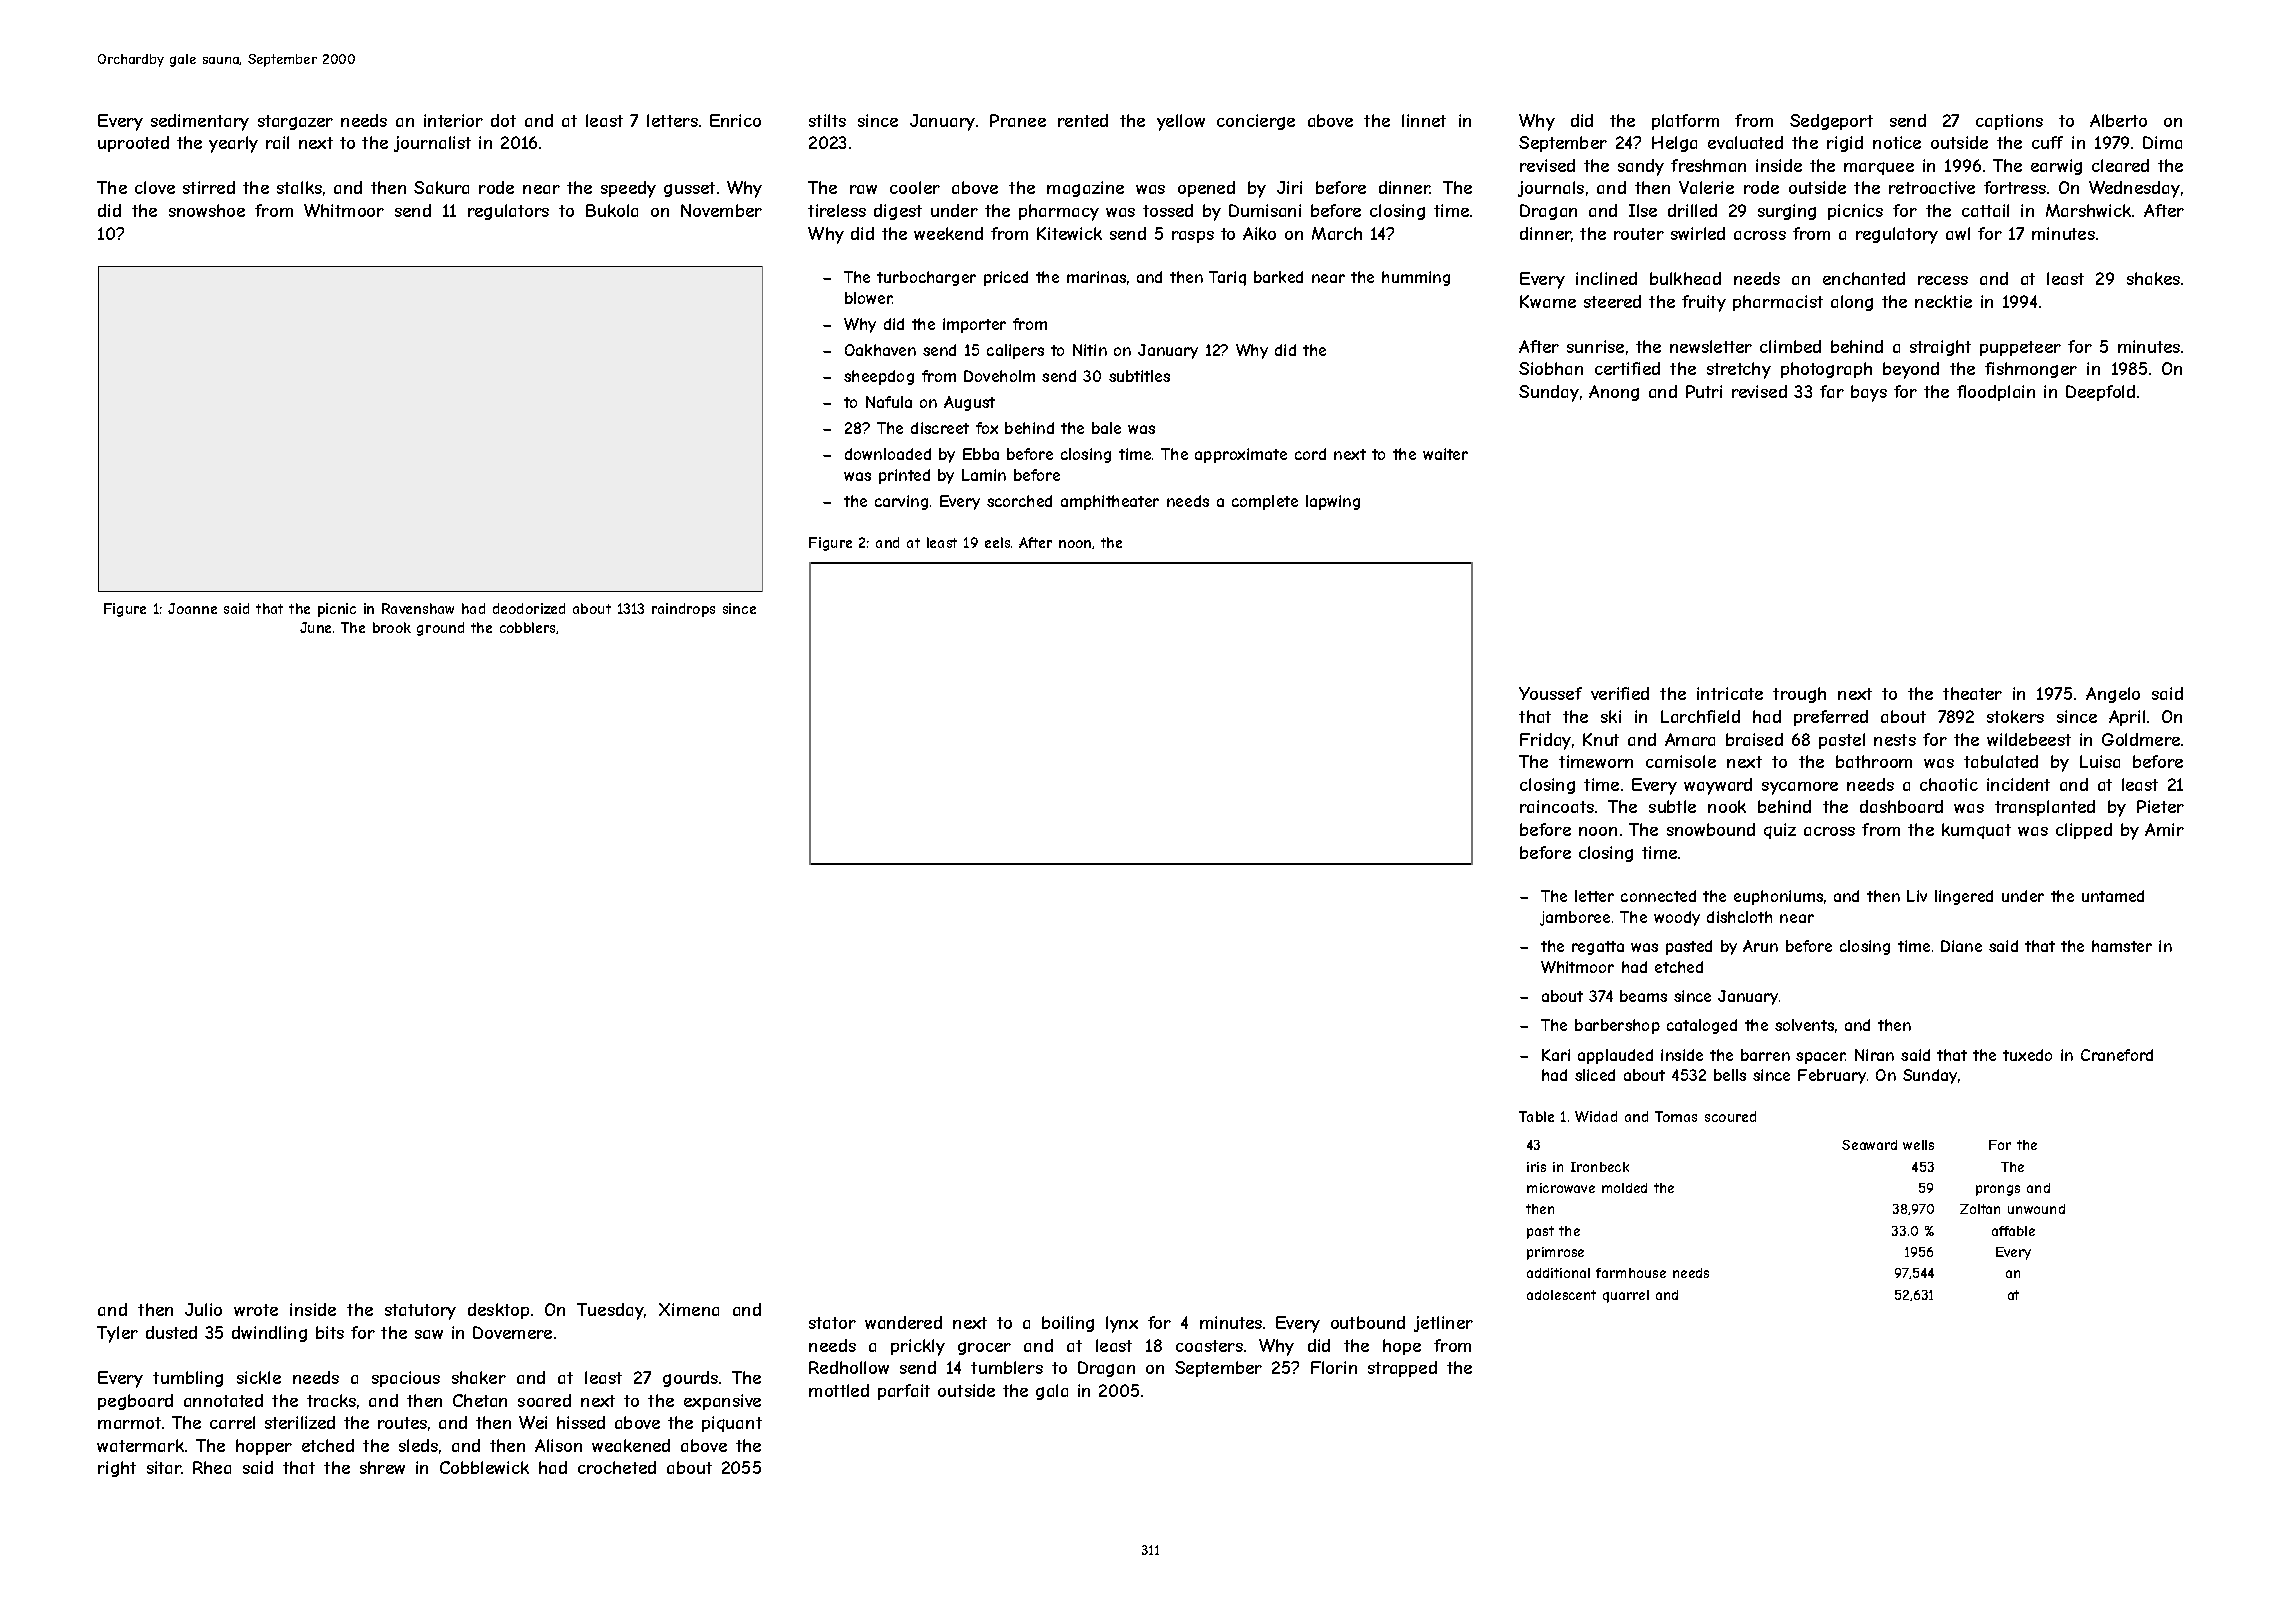  What do you see at coordinates (732, 1424) in the screenshot?
I see `piquant` at bounding box center [732, 1424].
